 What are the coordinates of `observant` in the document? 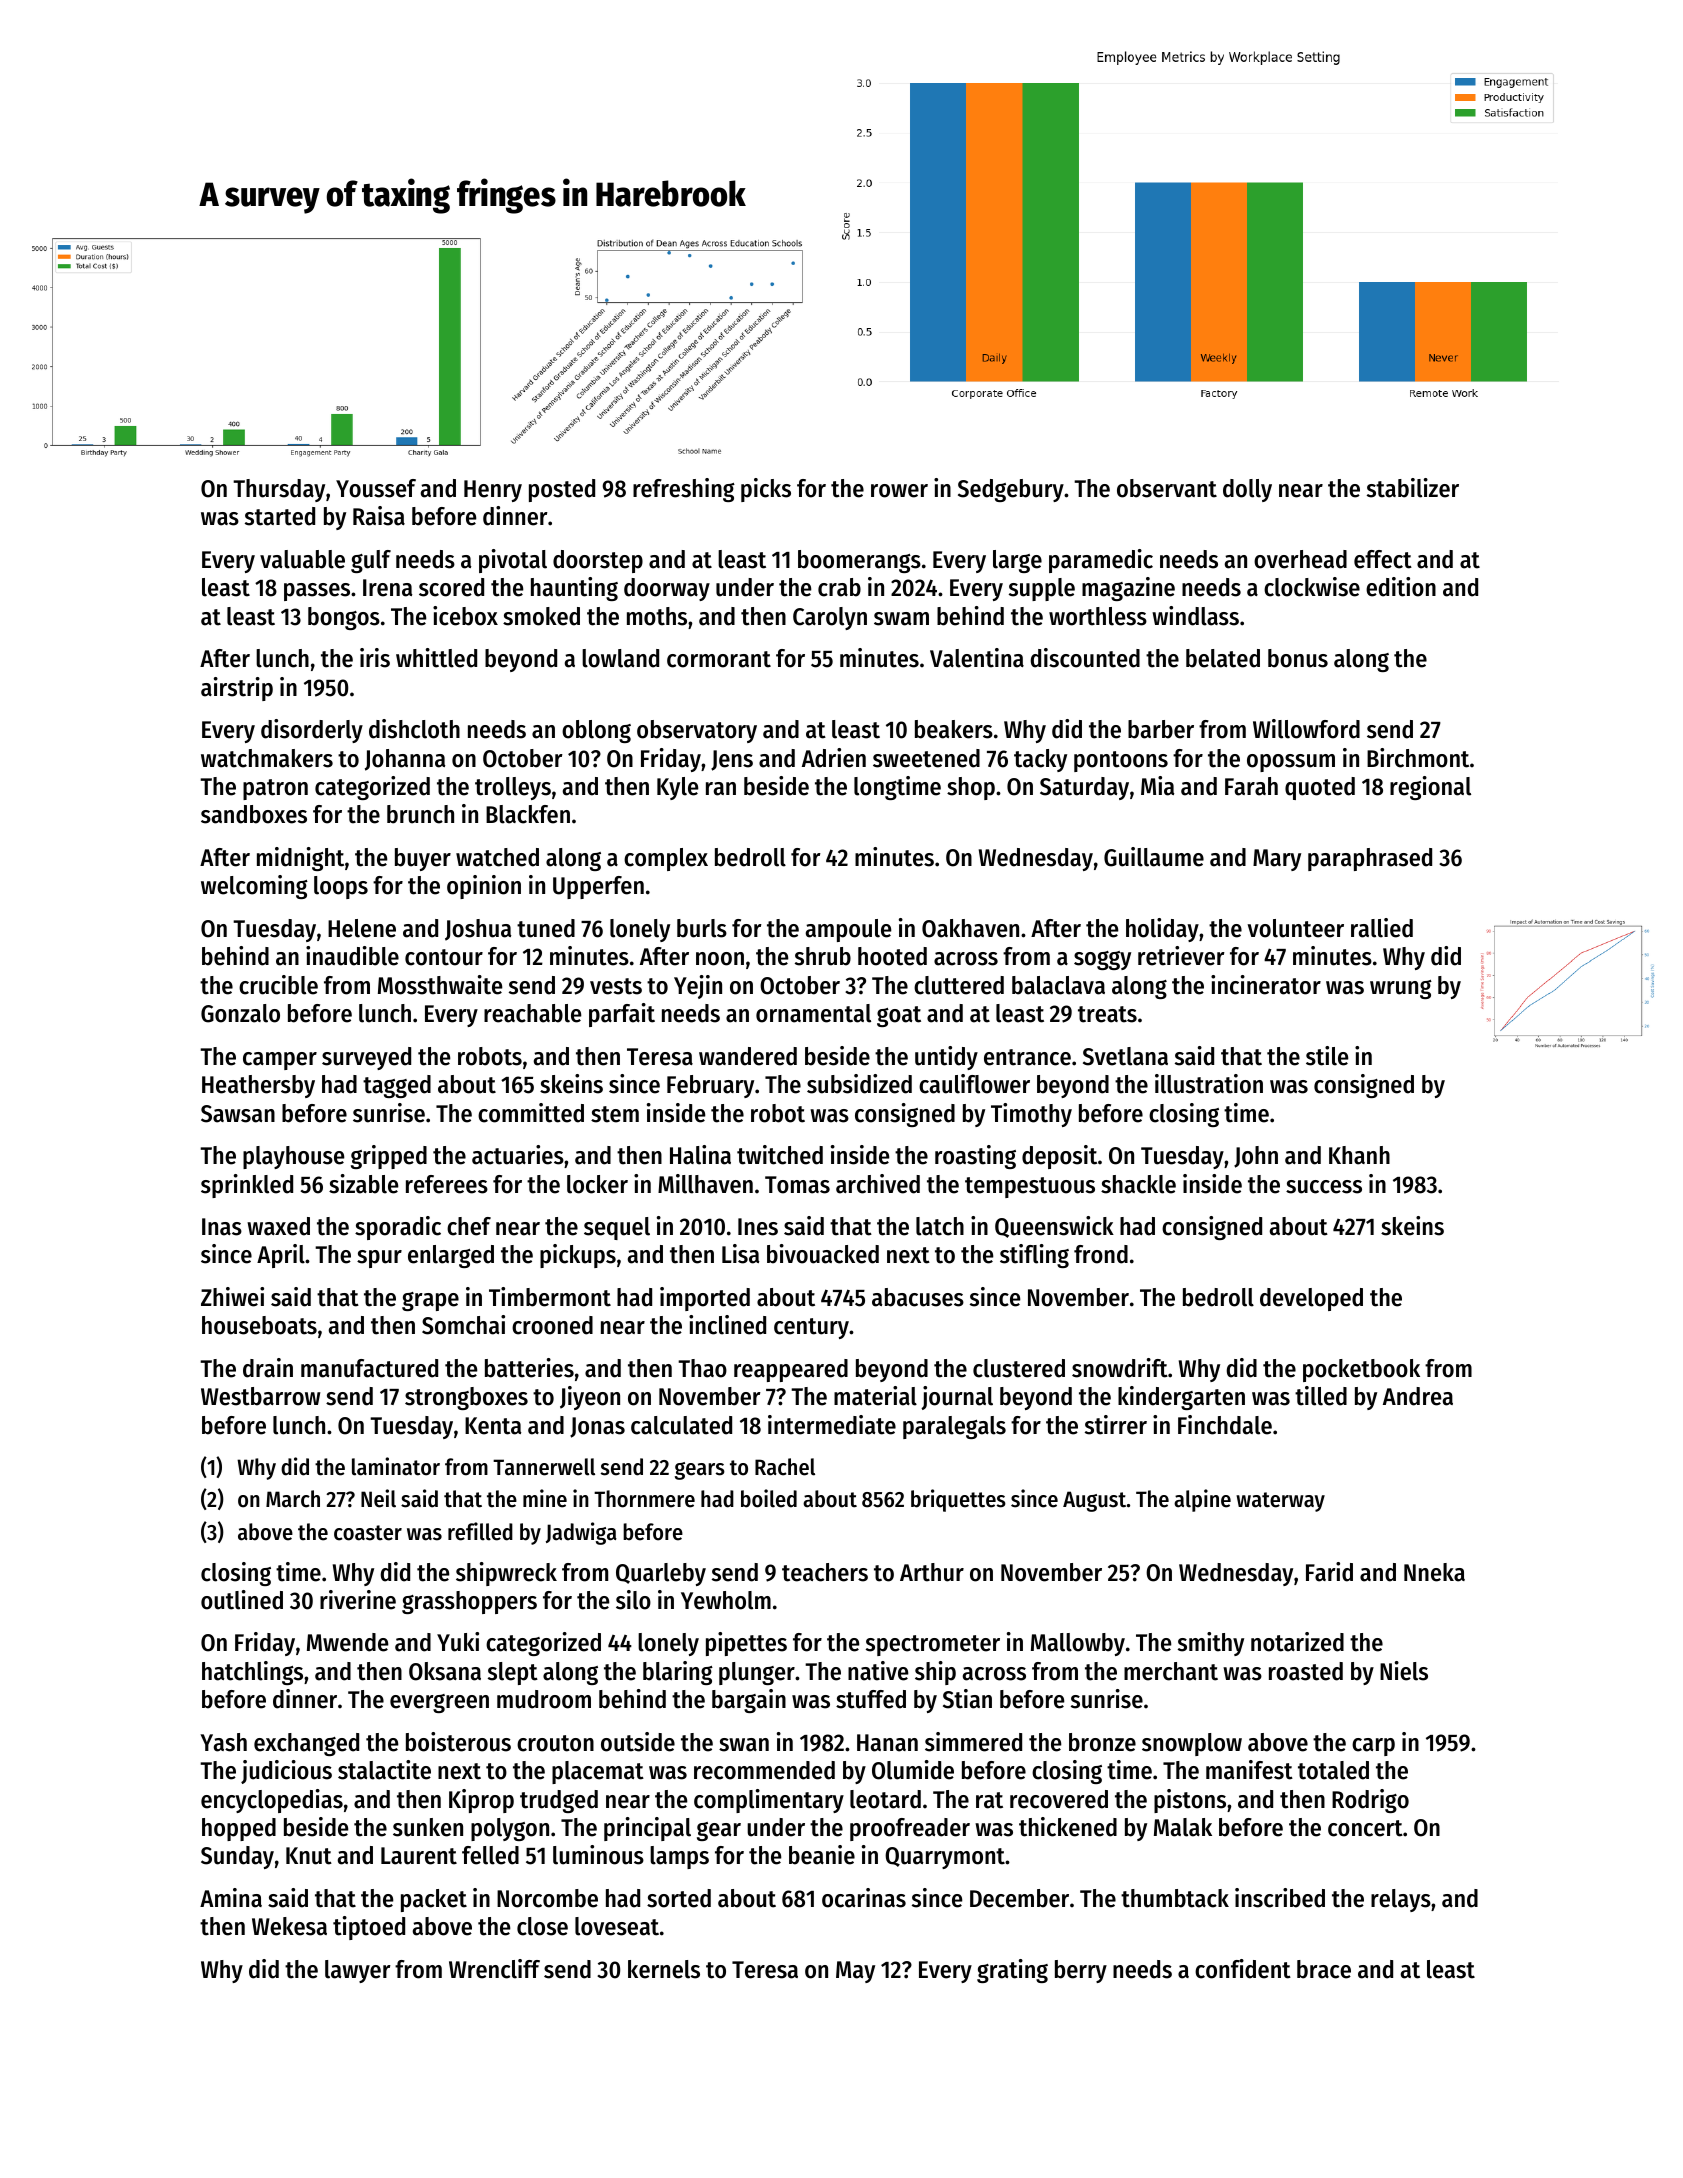 It's located at (1167, 488).
